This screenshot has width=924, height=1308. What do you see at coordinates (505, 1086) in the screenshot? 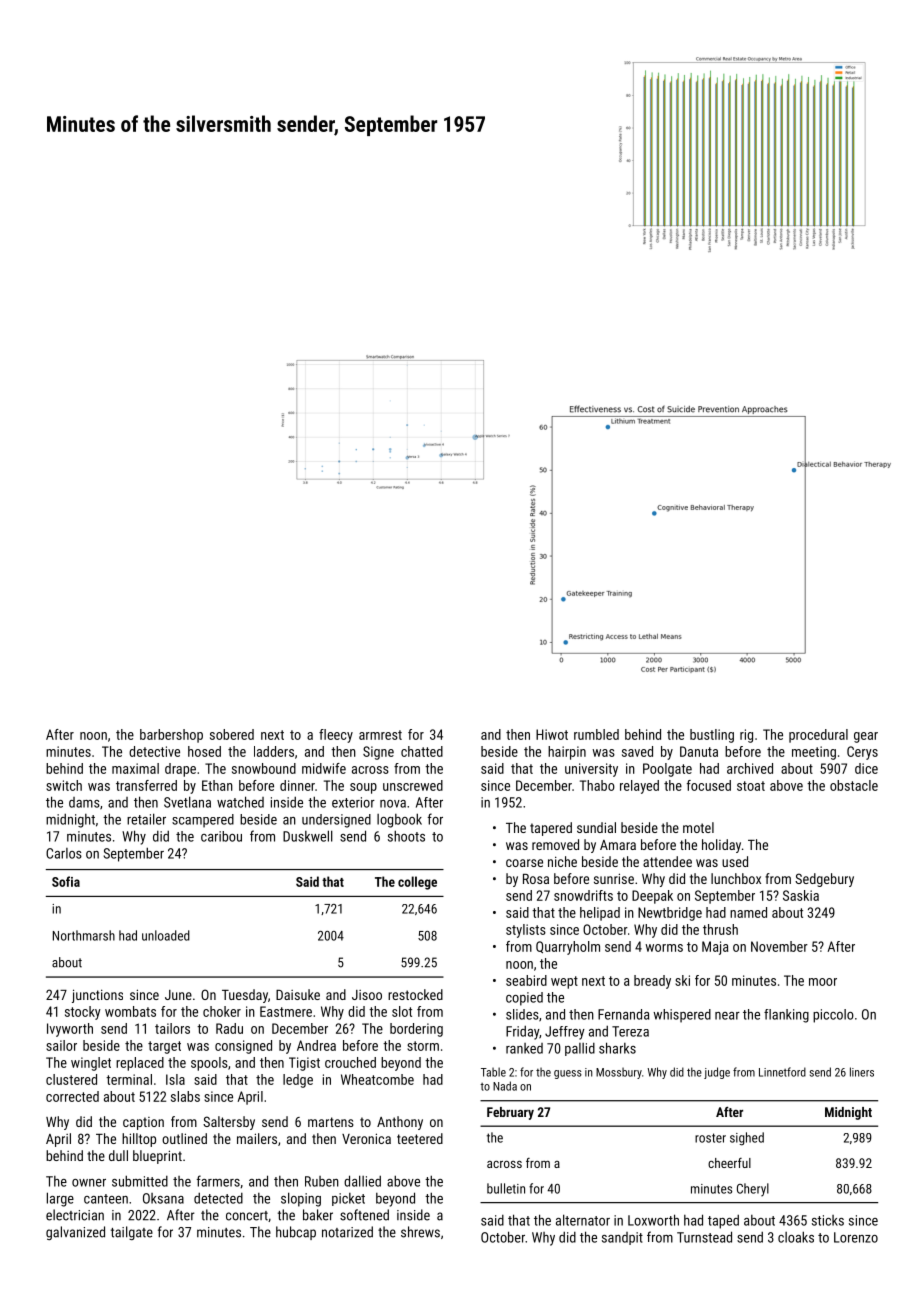
I see `Nada` at bounding box center [505, 1086].
